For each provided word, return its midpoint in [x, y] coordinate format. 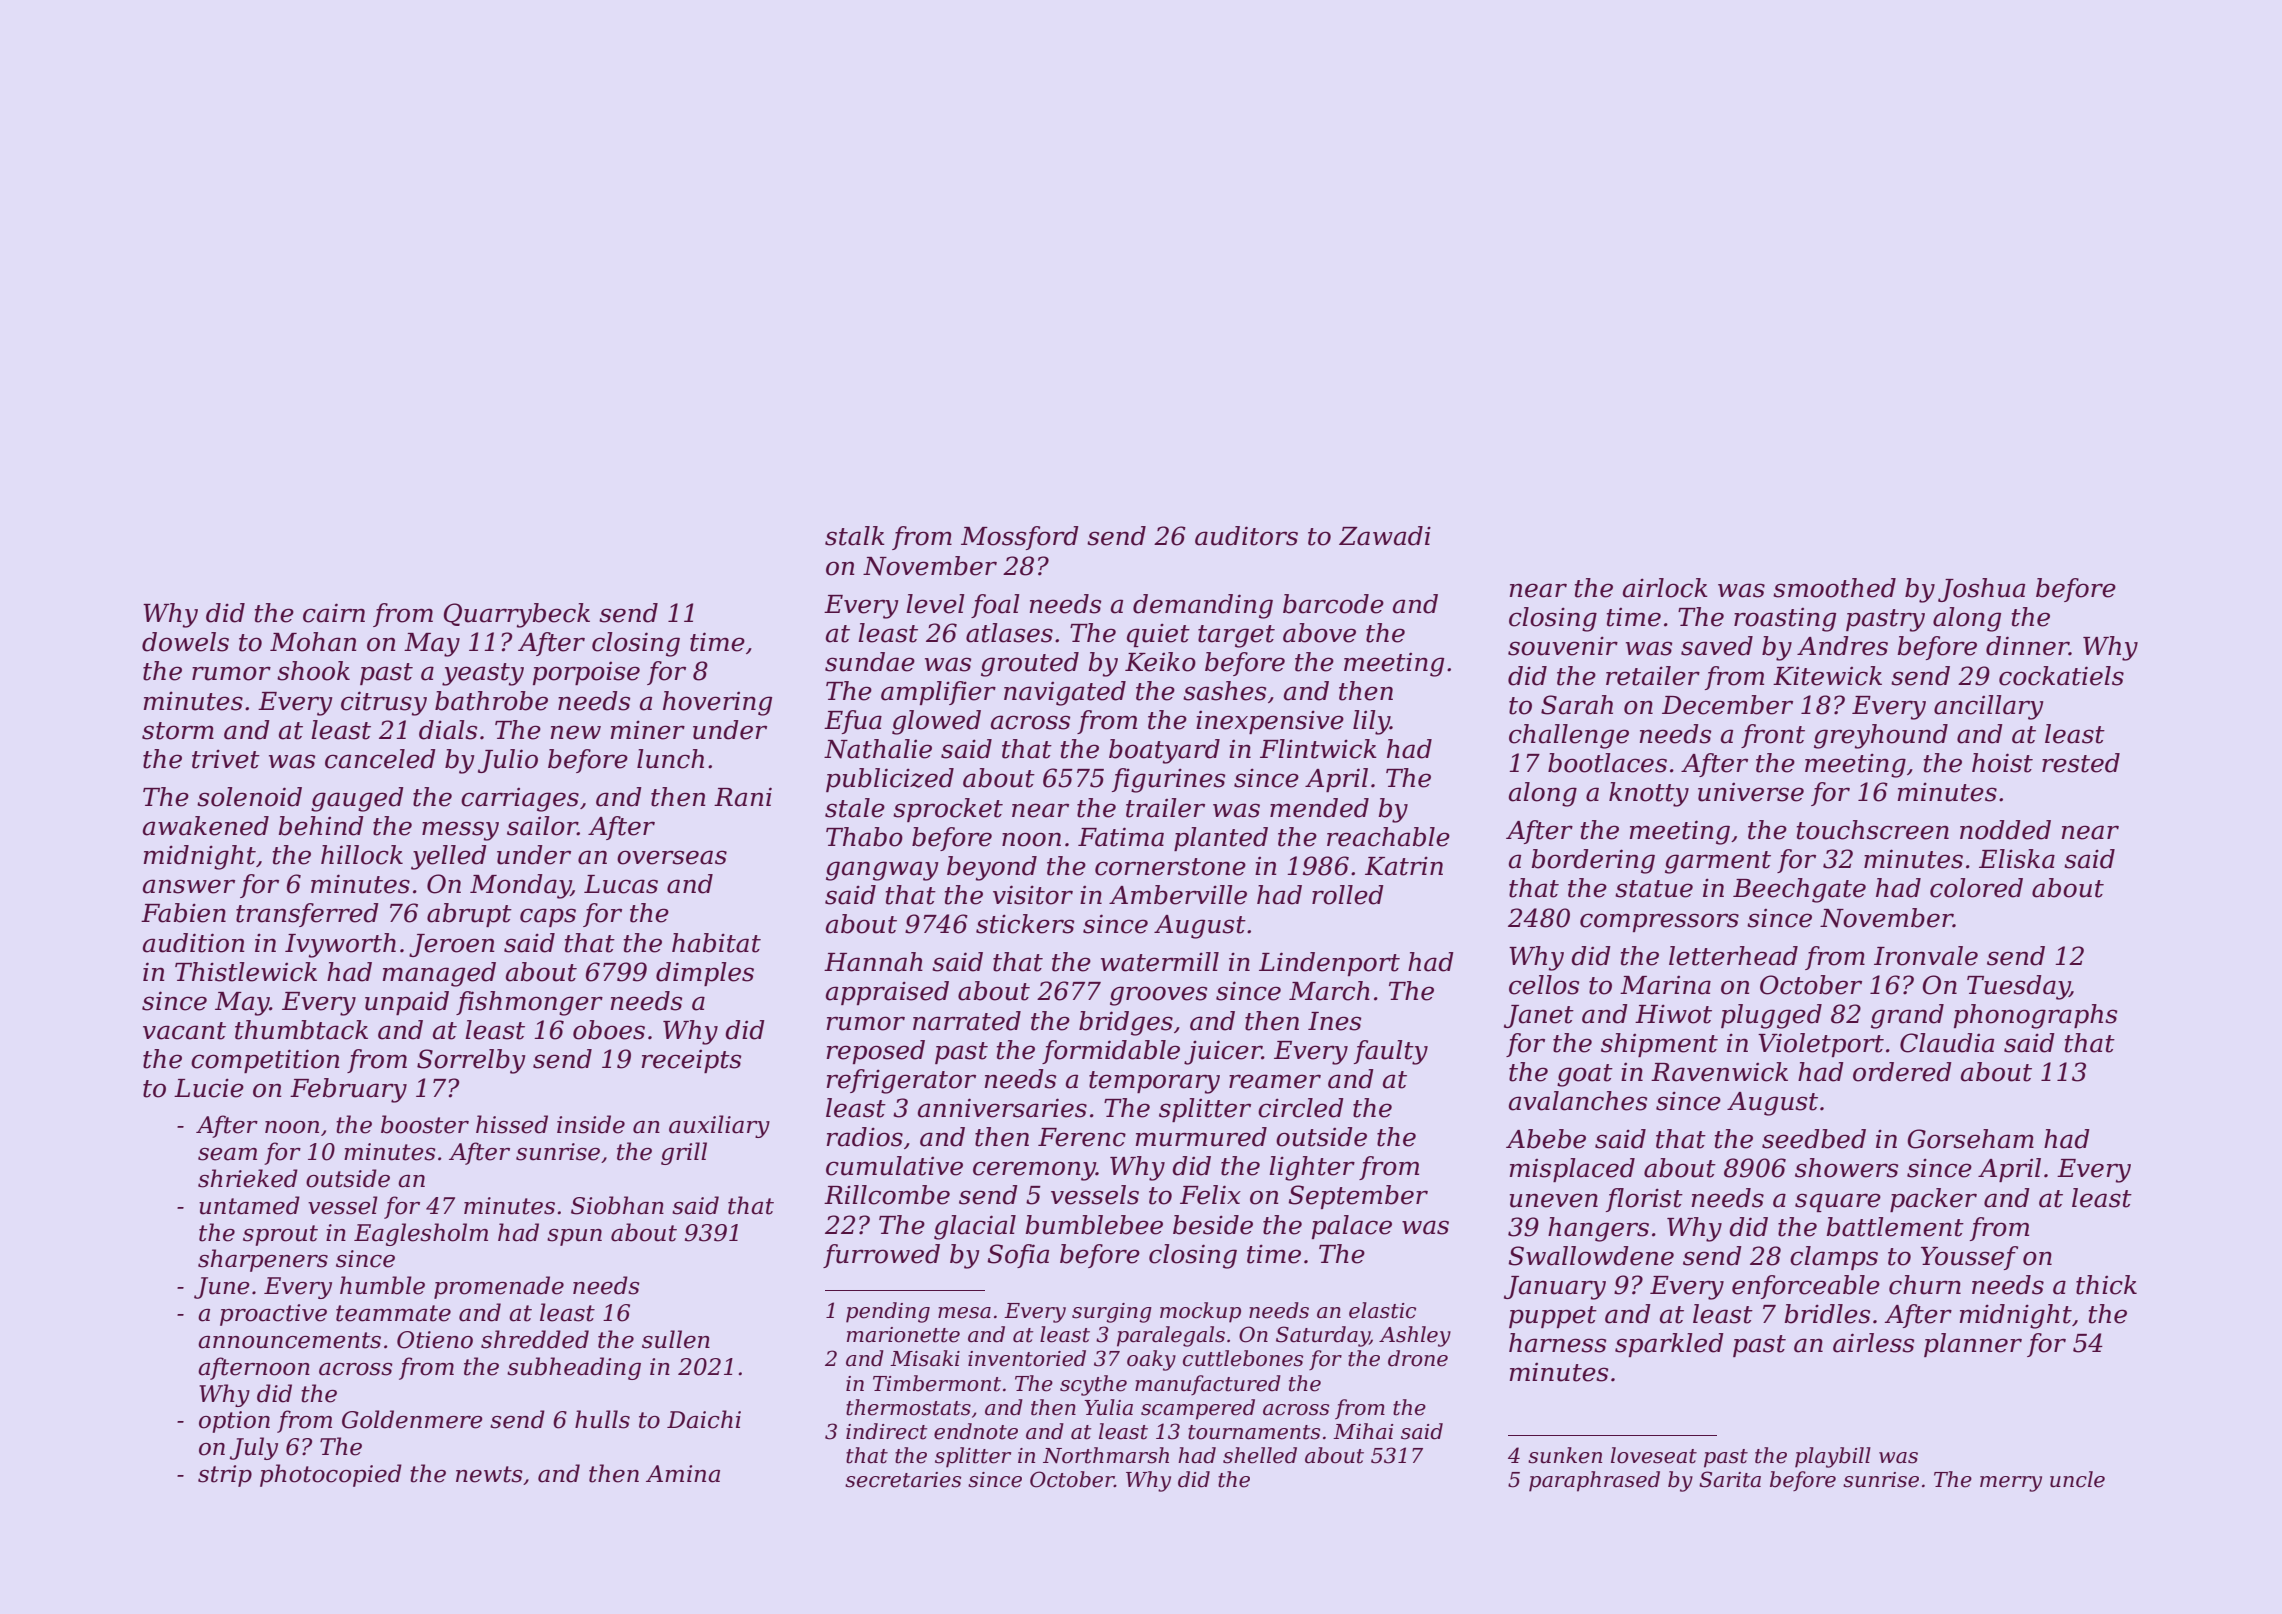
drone [1418, 1358]
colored [1976, 888]
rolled [1348, 895]
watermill [1160, 962]
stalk [855, 536]
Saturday [1323, 1336]
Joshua [1981, 590]
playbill [1833, 1457]
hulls [602, 1419]
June [222, 1288]
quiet [1158, 635]
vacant [184, 1031]
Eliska [2017, 859]
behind [321, 826]
